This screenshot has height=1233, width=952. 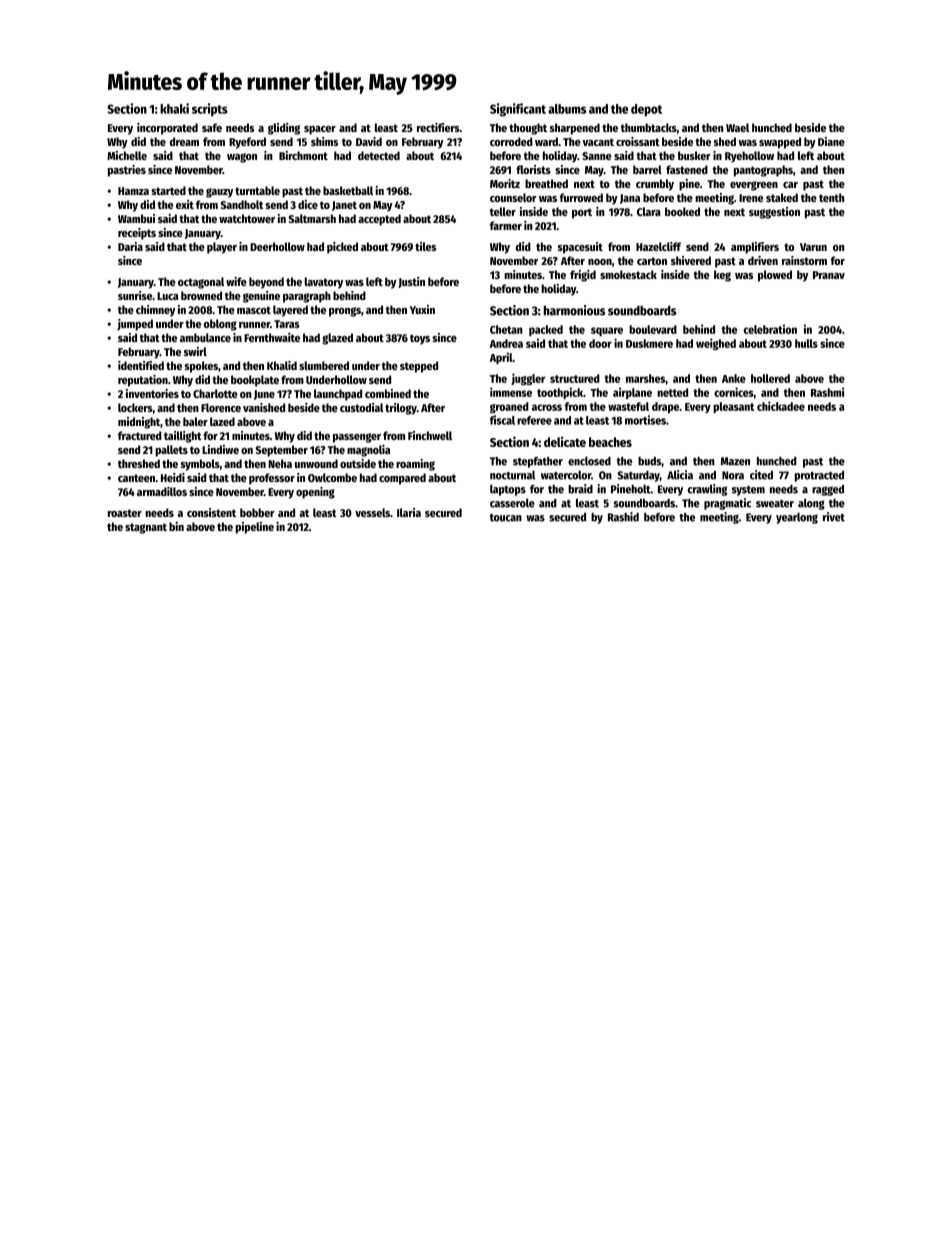 What do you see at coordinates (361, 407) in the screenshot?
I see `custodial` at bounding box center [361, 407].
